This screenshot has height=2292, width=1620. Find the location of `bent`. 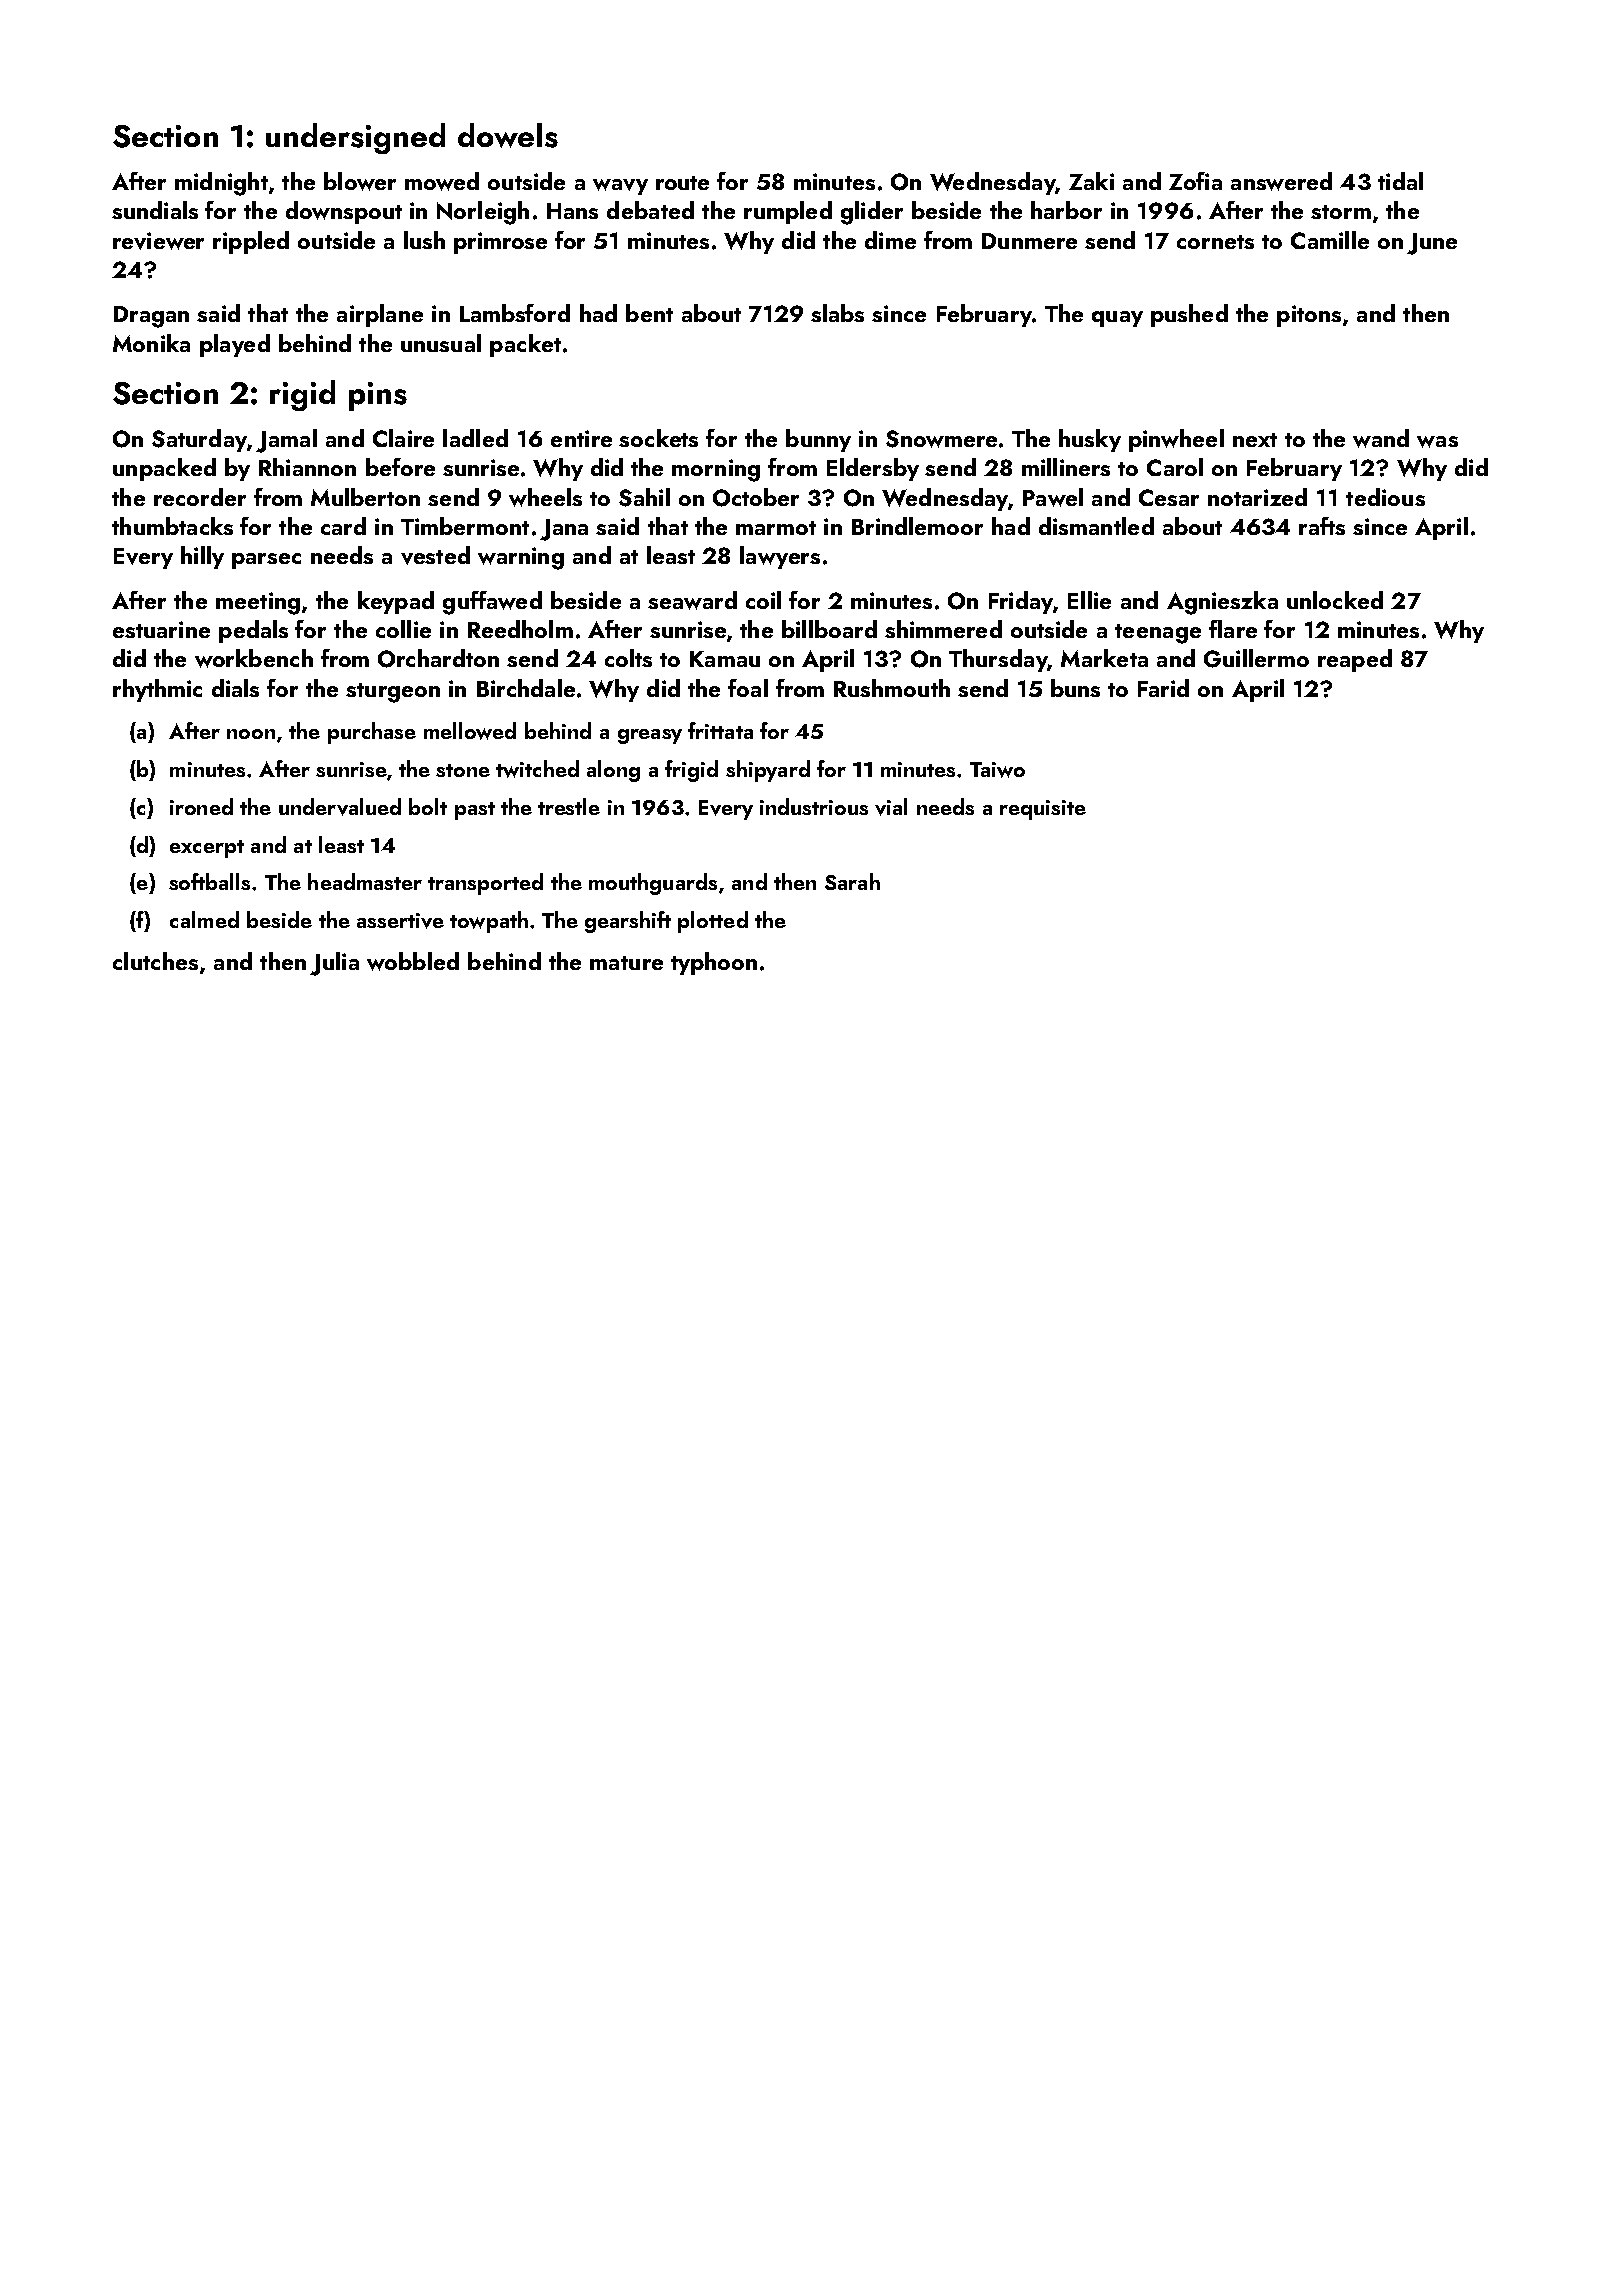

bent is located at coordinates (649, 313).
